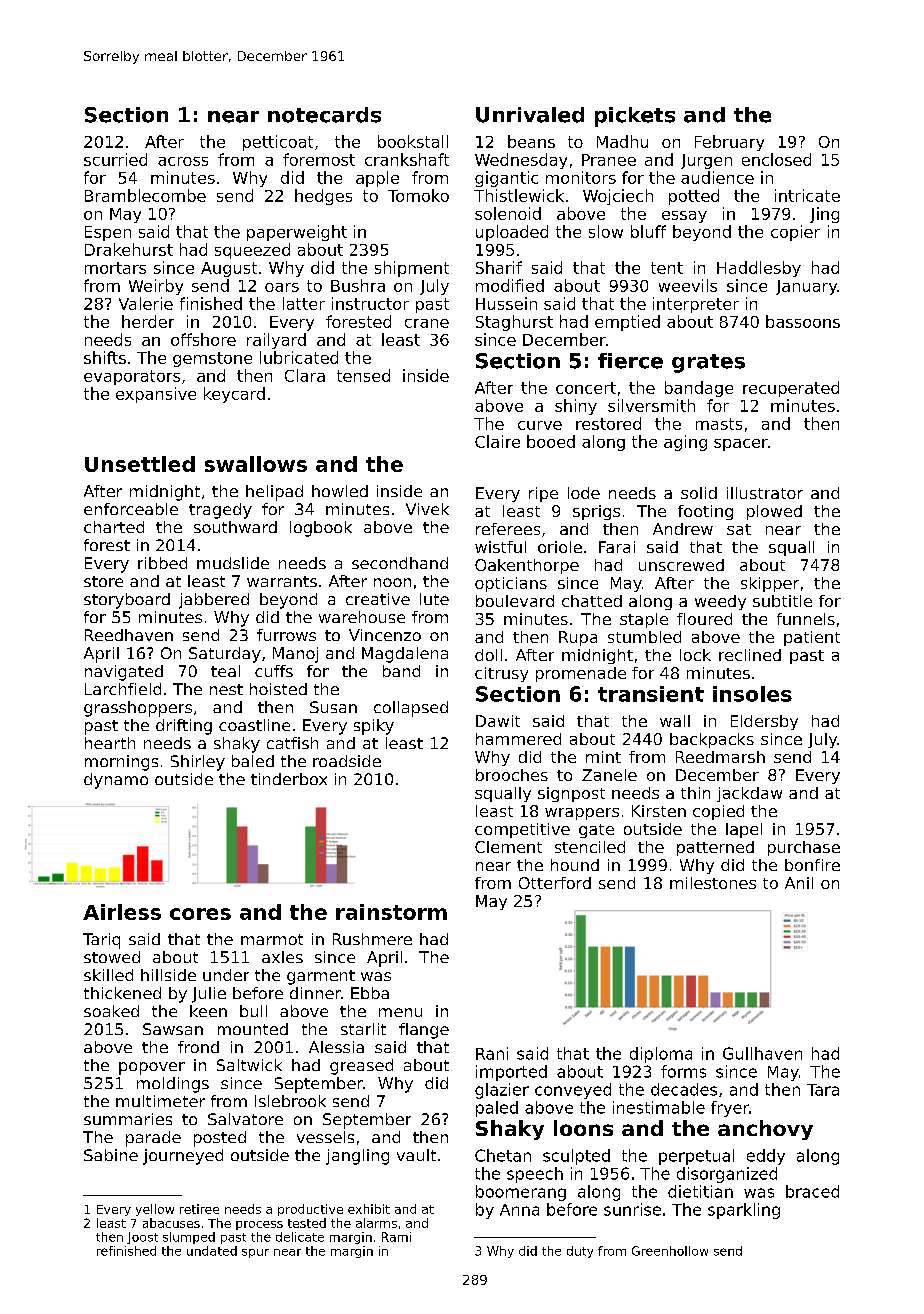  Describe the element at coordinates (234, 395) in the screenshot. I see `keycard` at that location.
